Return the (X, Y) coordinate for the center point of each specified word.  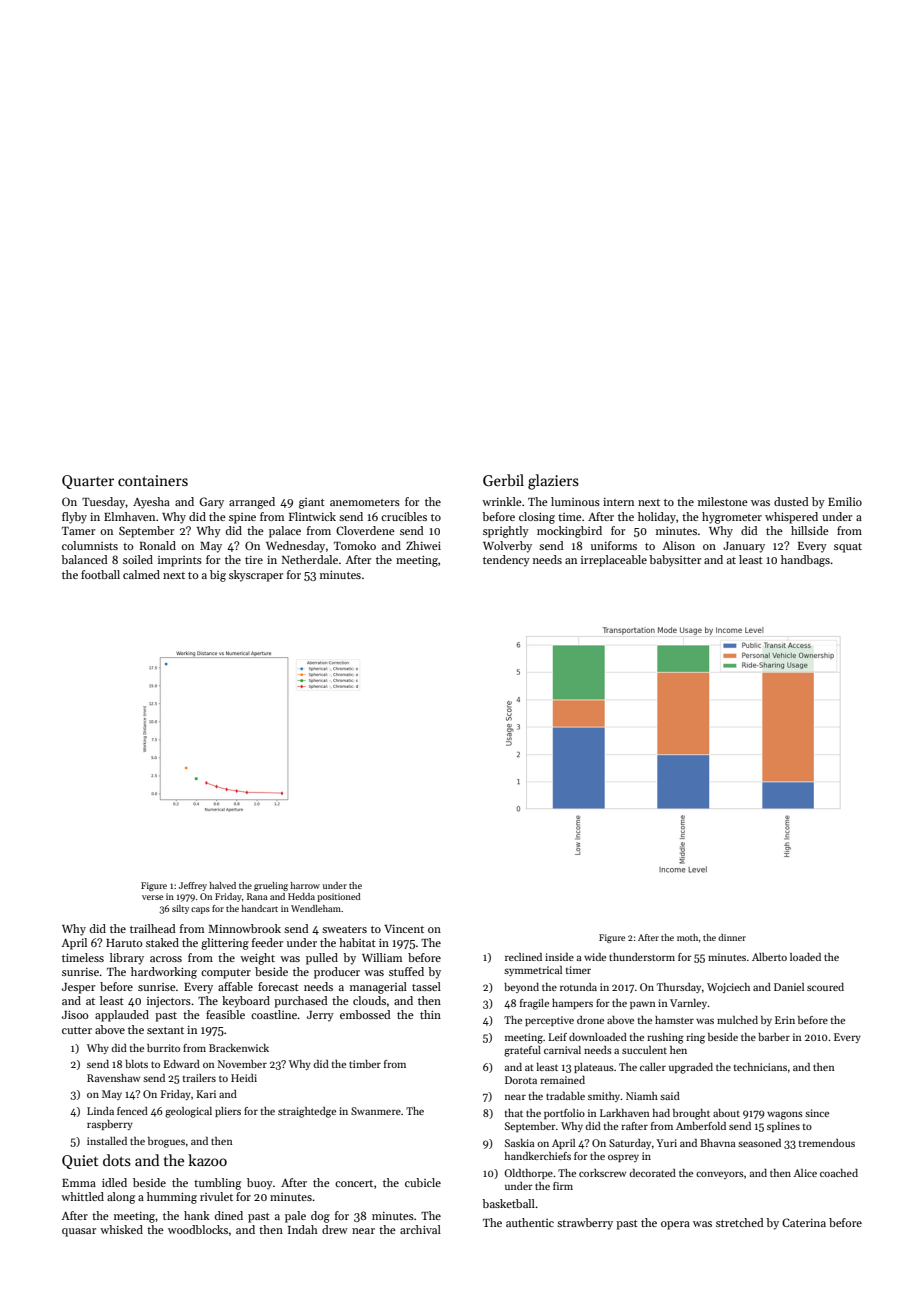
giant (312, 503)
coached (839, 1173)
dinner (732, 937)
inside (559, 957)
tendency (506, 561)
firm (563, 1186)
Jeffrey (193, 886)
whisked (121, 1229)
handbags (805, 561)
